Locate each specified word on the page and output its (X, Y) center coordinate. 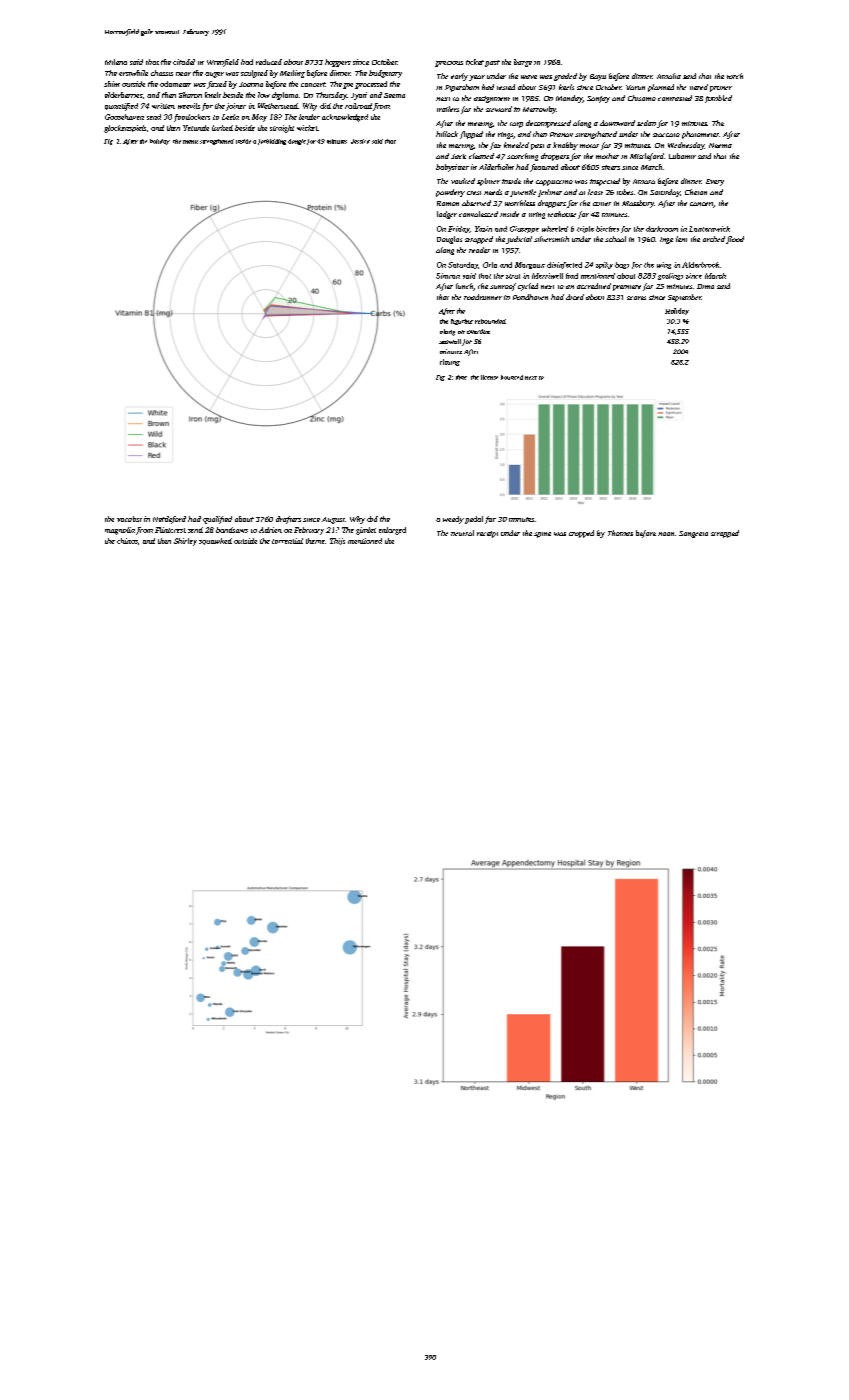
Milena (116, 62)
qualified (217, 520)
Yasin (483, 229)
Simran (448, 276)
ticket (475, 62)
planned (661, 88)
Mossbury (638, 204)
